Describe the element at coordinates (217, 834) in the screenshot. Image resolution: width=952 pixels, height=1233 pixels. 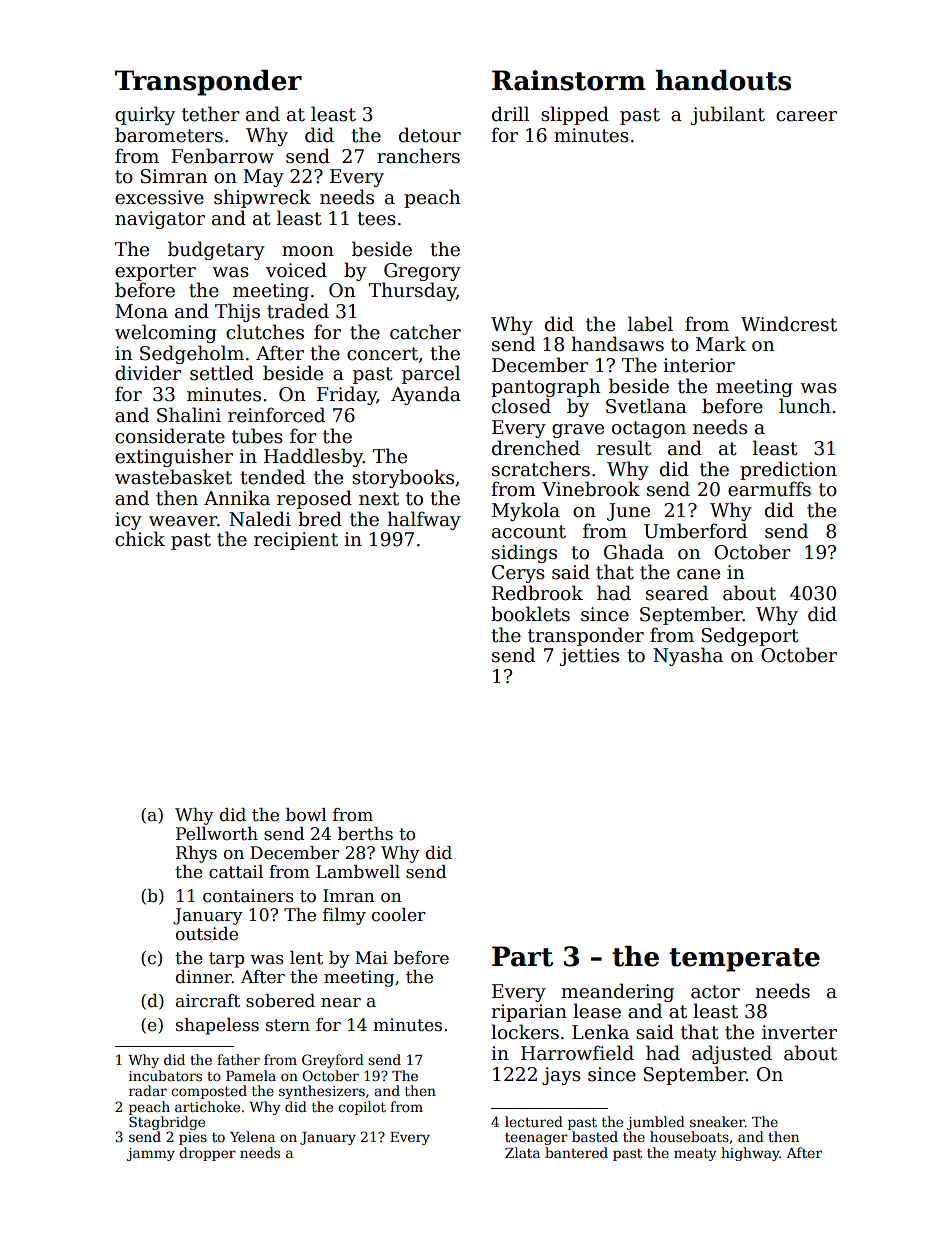
I see `Pellworth` at that location.
